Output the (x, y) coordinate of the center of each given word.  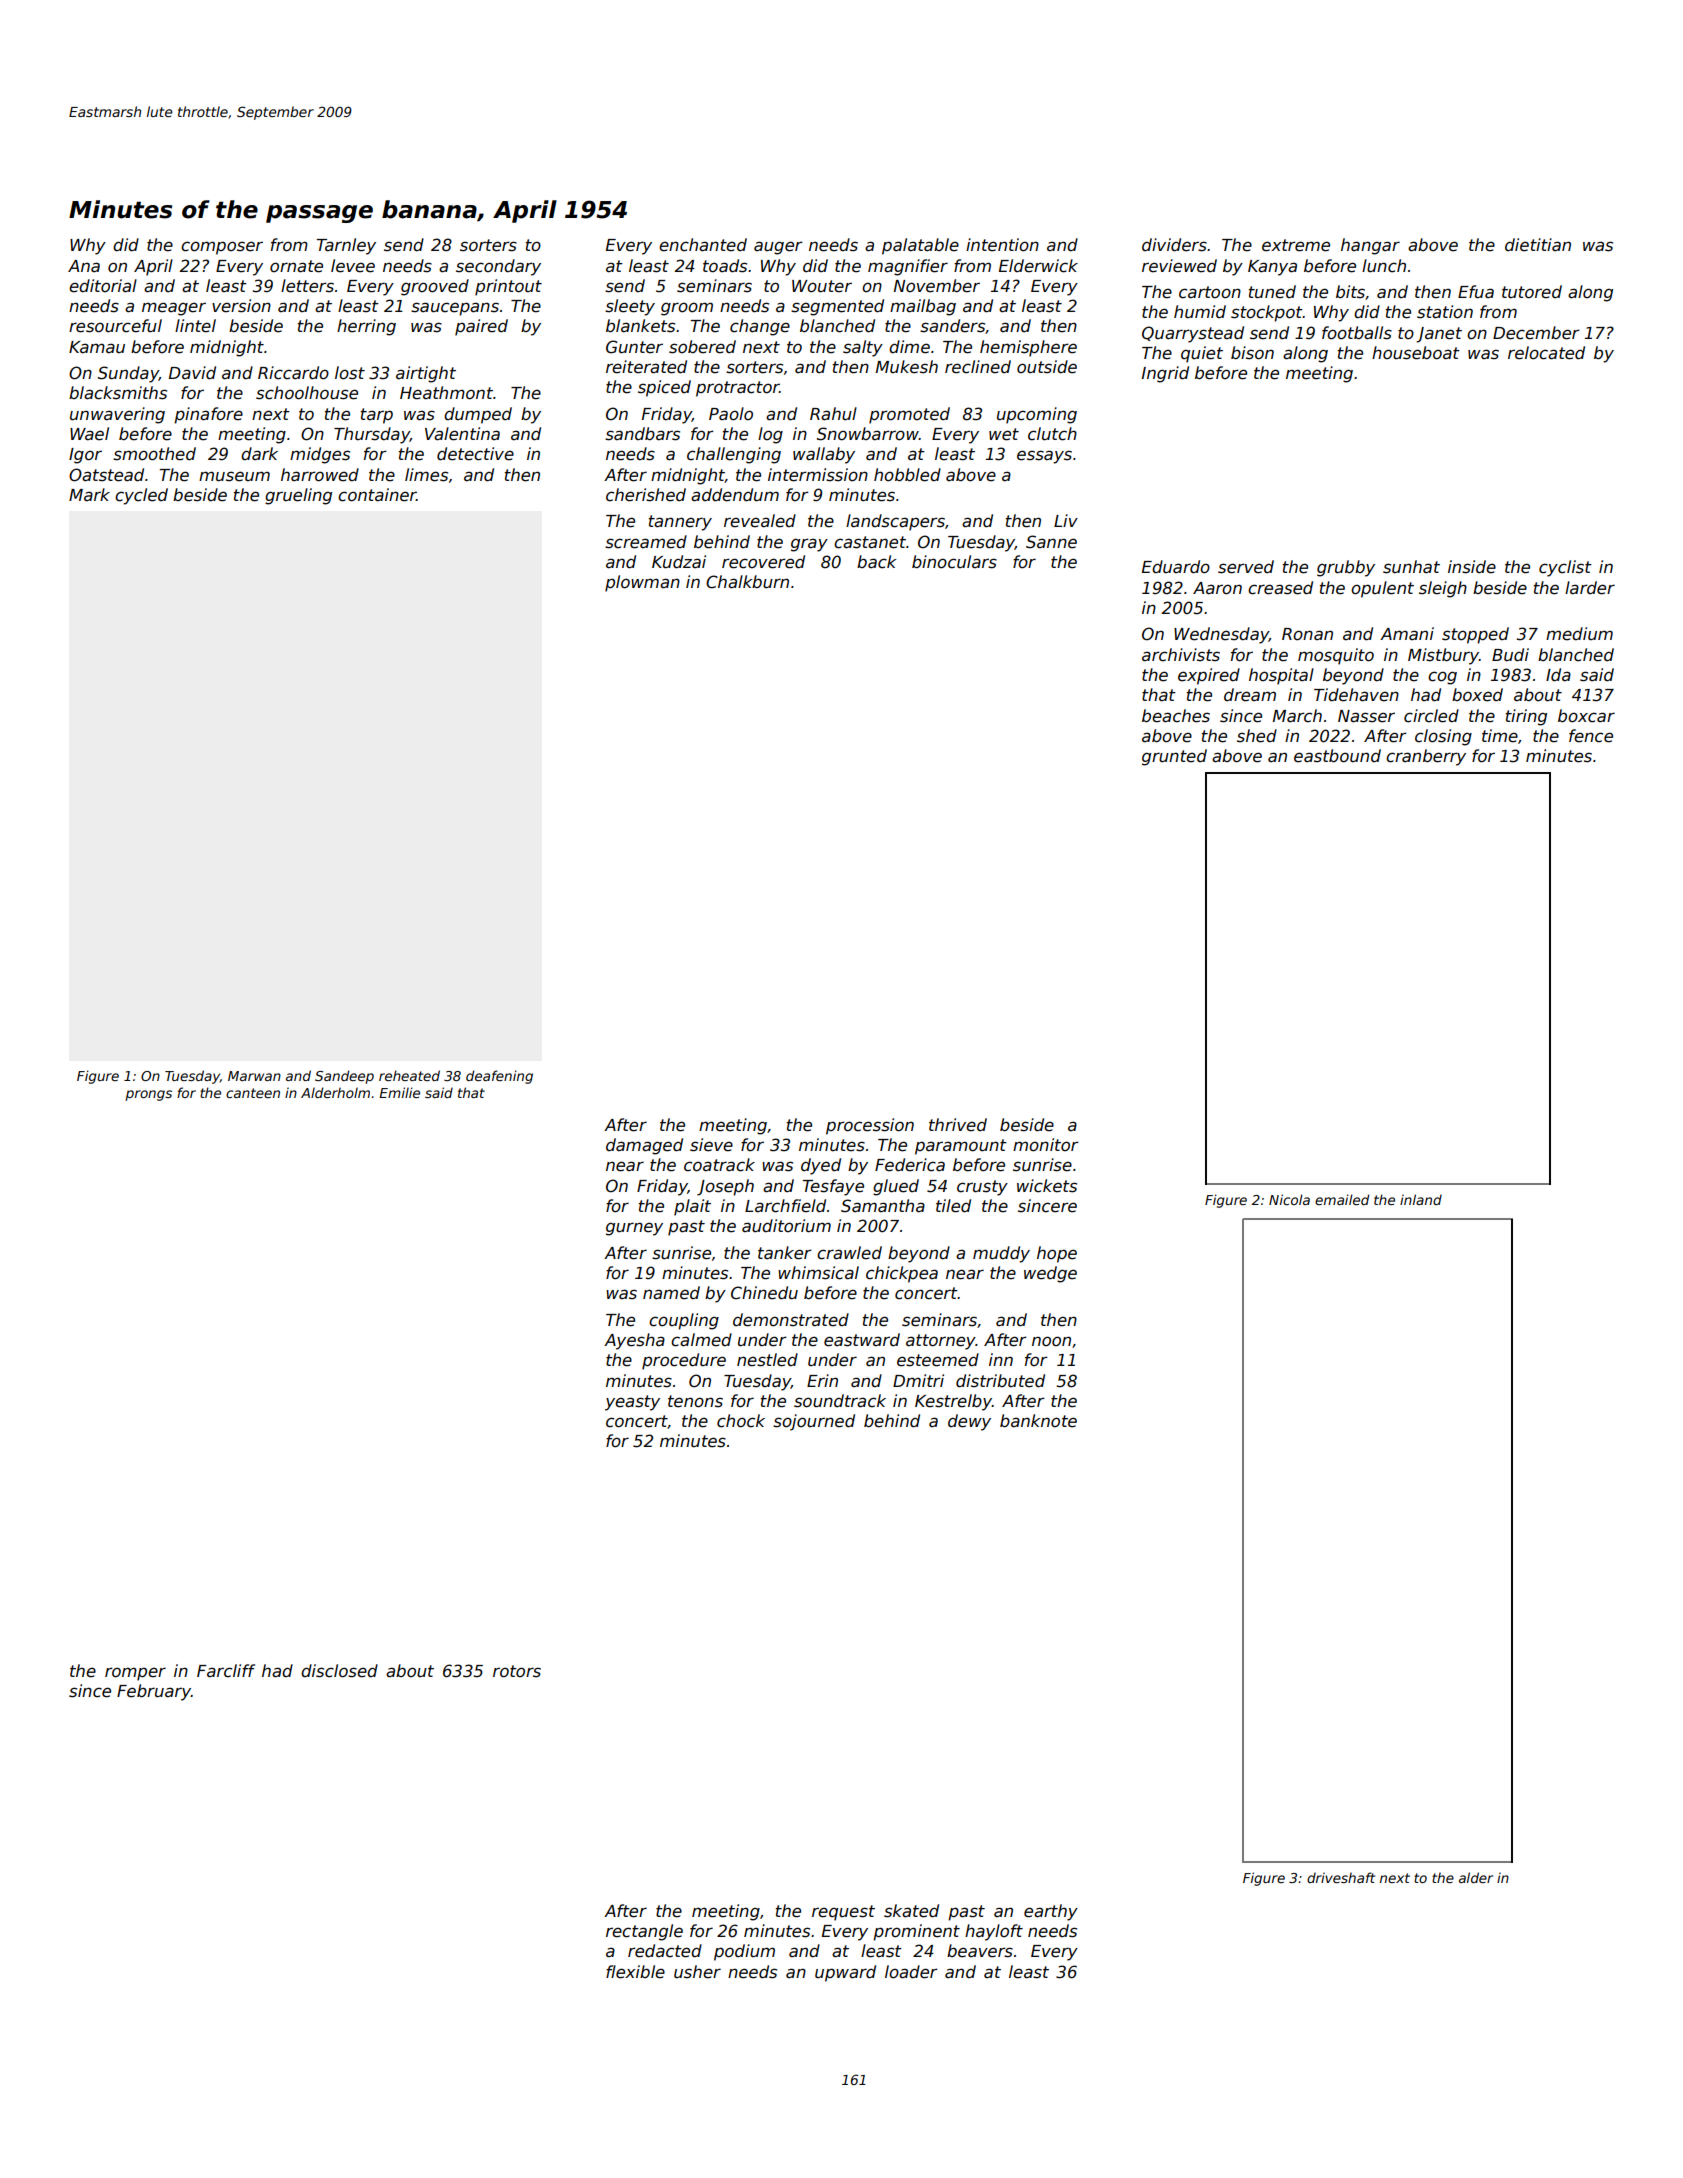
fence (1591, 736)
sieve (711, 1145)
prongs (148, 1095)
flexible (635, 1972)
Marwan (254, 1076)
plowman (642, 583)
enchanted (703, 245)
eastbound (1337, 756)
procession (870, 1126)
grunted (1174, 757)
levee (353, 266)
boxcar (1586, 716)
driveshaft (1341, 1877)
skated (911, 1911)
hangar (1370, 246)
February (154, 1692)
